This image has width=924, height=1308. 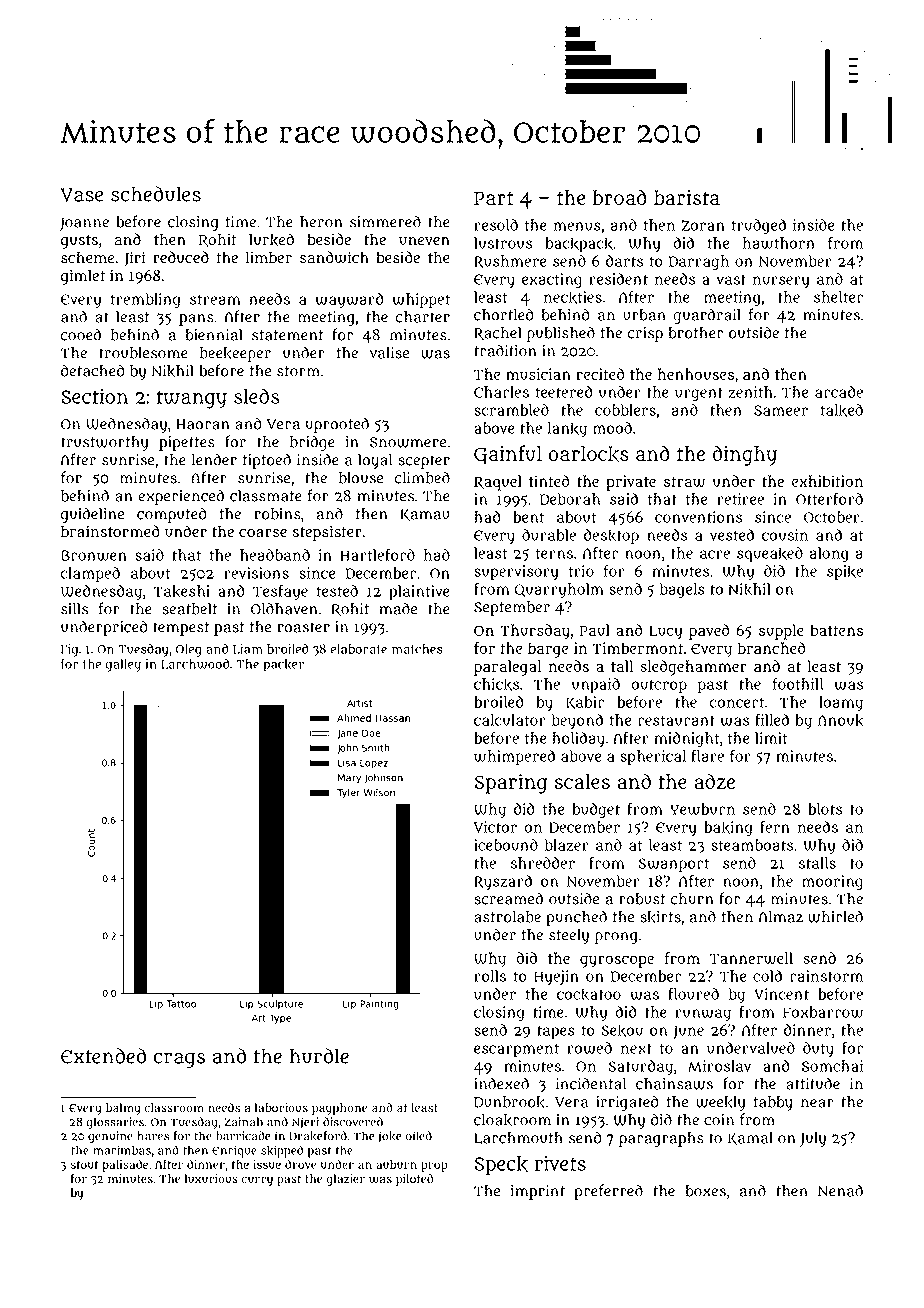 I want to click on duty, so click(x=818, y=1049).
